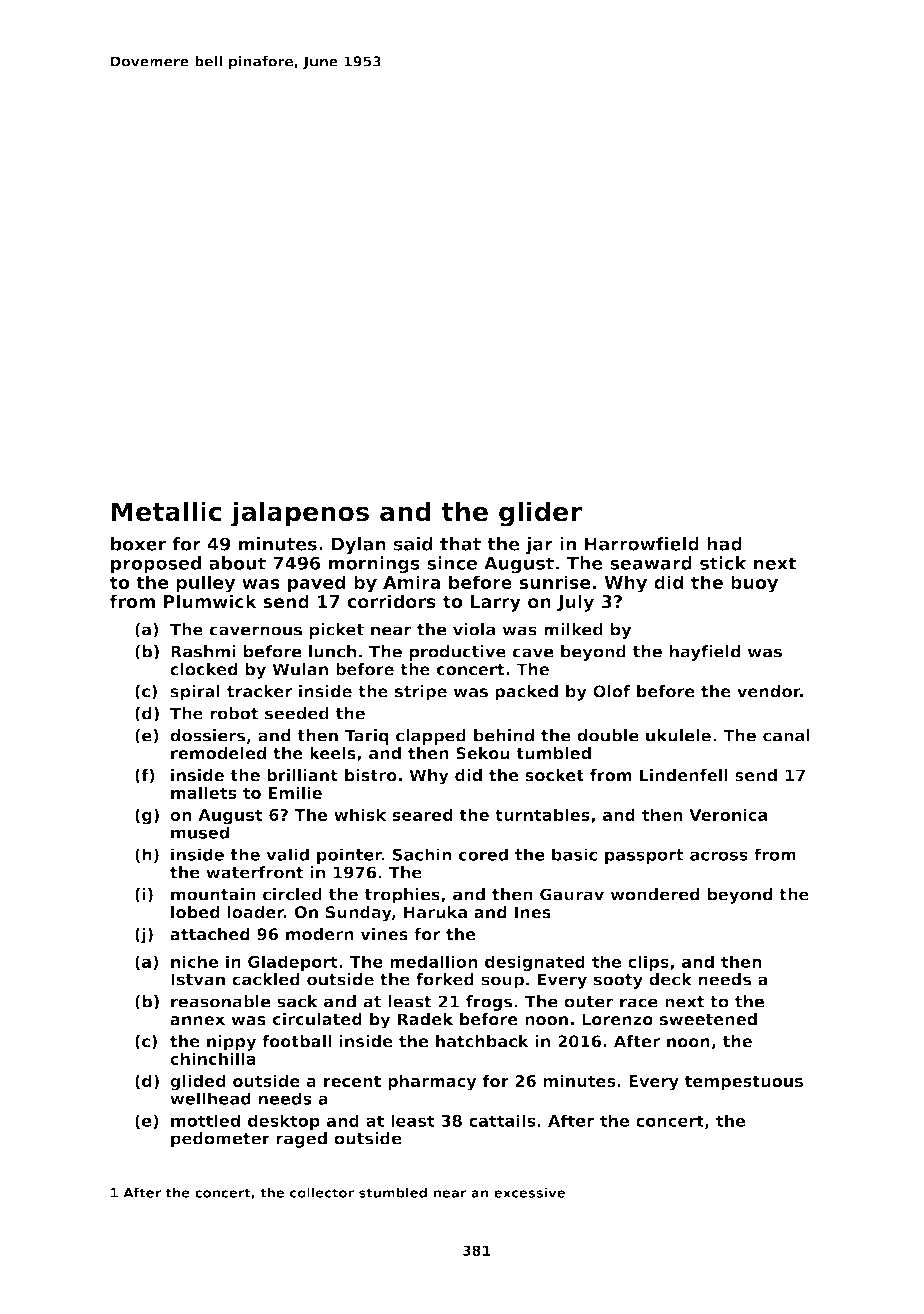 The width and height of the screenshot is (924, 1314). Describe the element at coordinates (642, 544) in the screenshot. I see `Harrowfield` at that location.
